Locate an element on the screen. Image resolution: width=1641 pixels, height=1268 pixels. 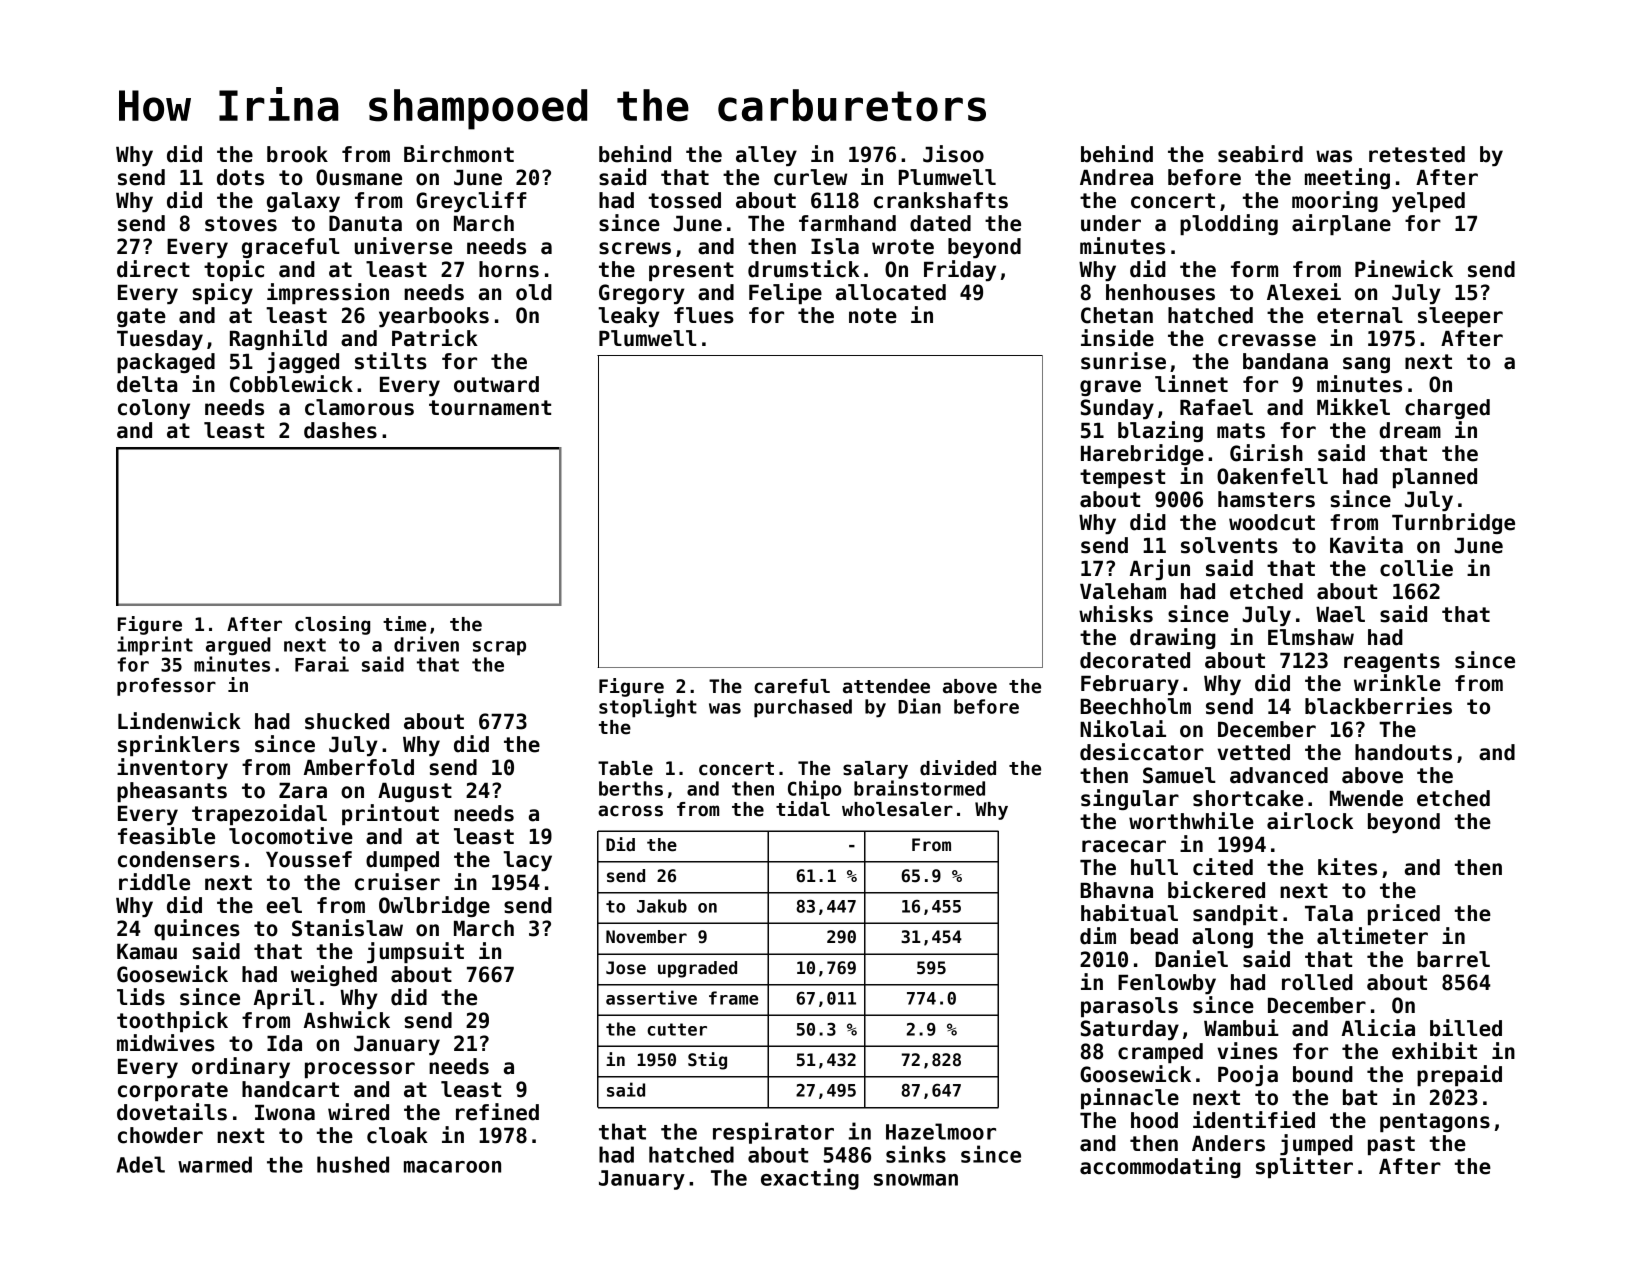
Kavita is located at coordinates (1366, 545).
